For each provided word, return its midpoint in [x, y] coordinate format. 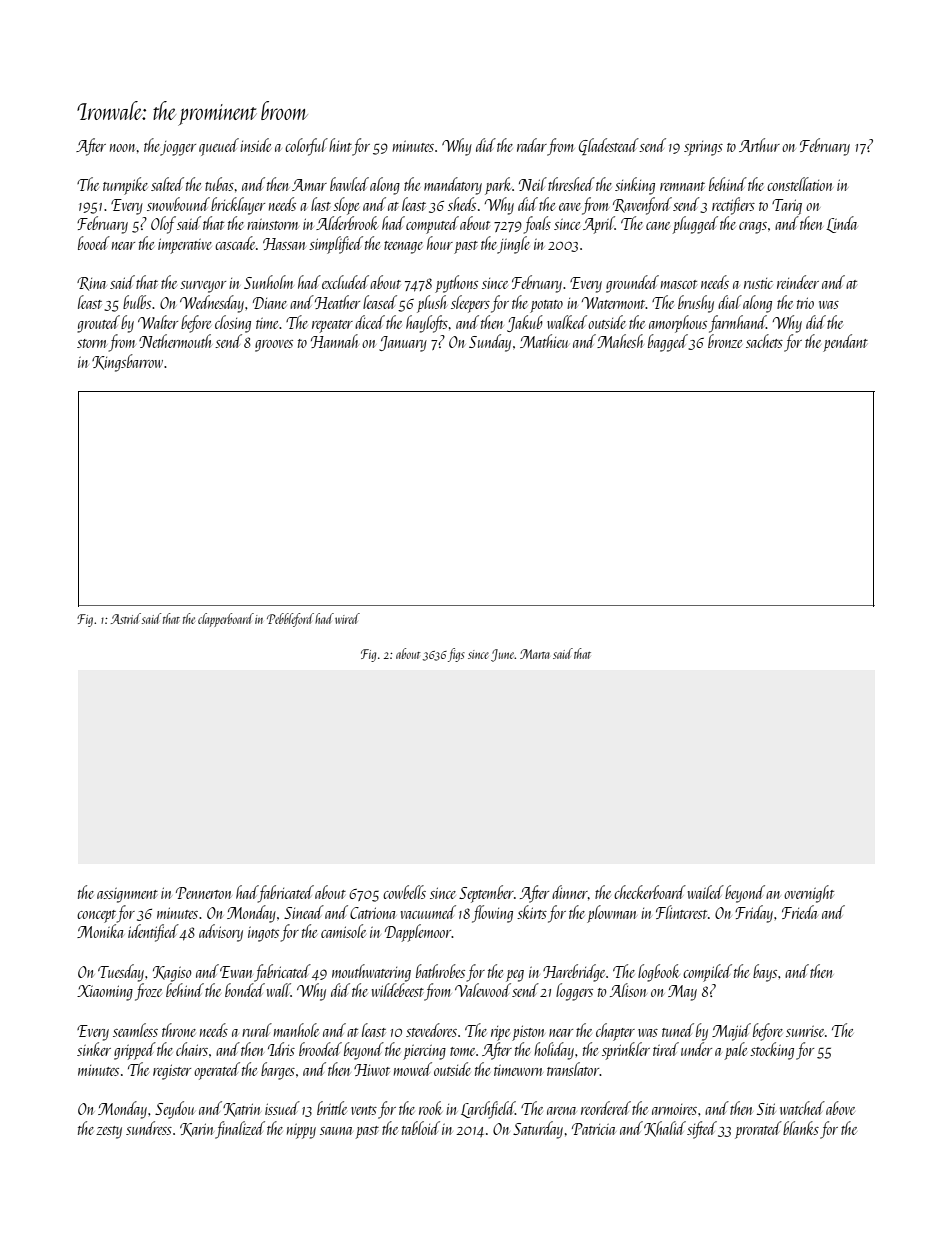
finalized [240, 1130]
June [503, 655]
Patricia [594, 1129]
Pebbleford [290, 620]
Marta [535, 654]
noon [122, 148]
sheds [462, 204]
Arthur [759, 145]
